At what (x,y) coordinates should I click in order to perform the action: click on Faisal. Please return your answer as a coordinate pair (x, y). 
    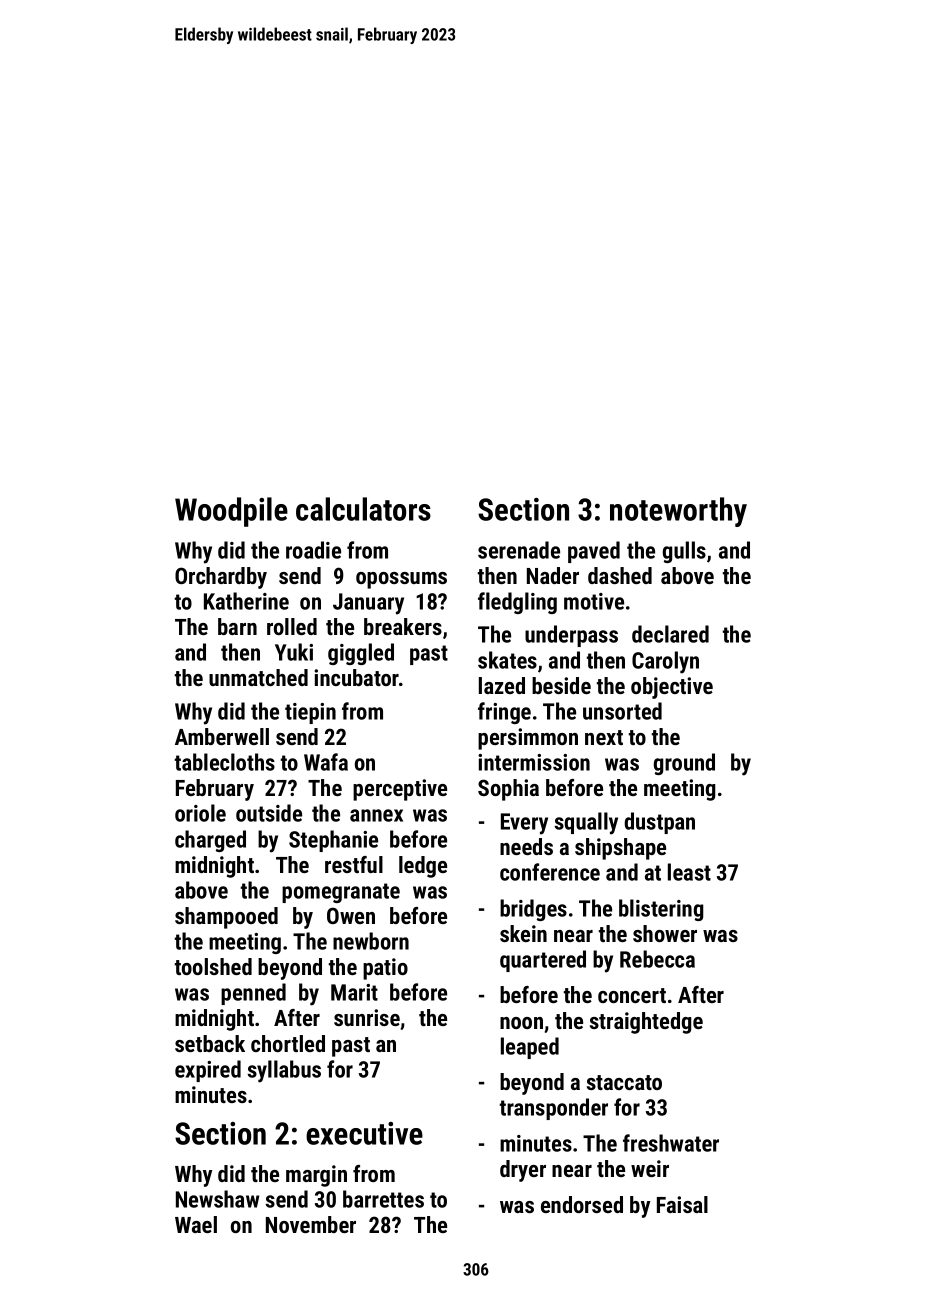
    Looking at the image, I should click on (682, 1204).
